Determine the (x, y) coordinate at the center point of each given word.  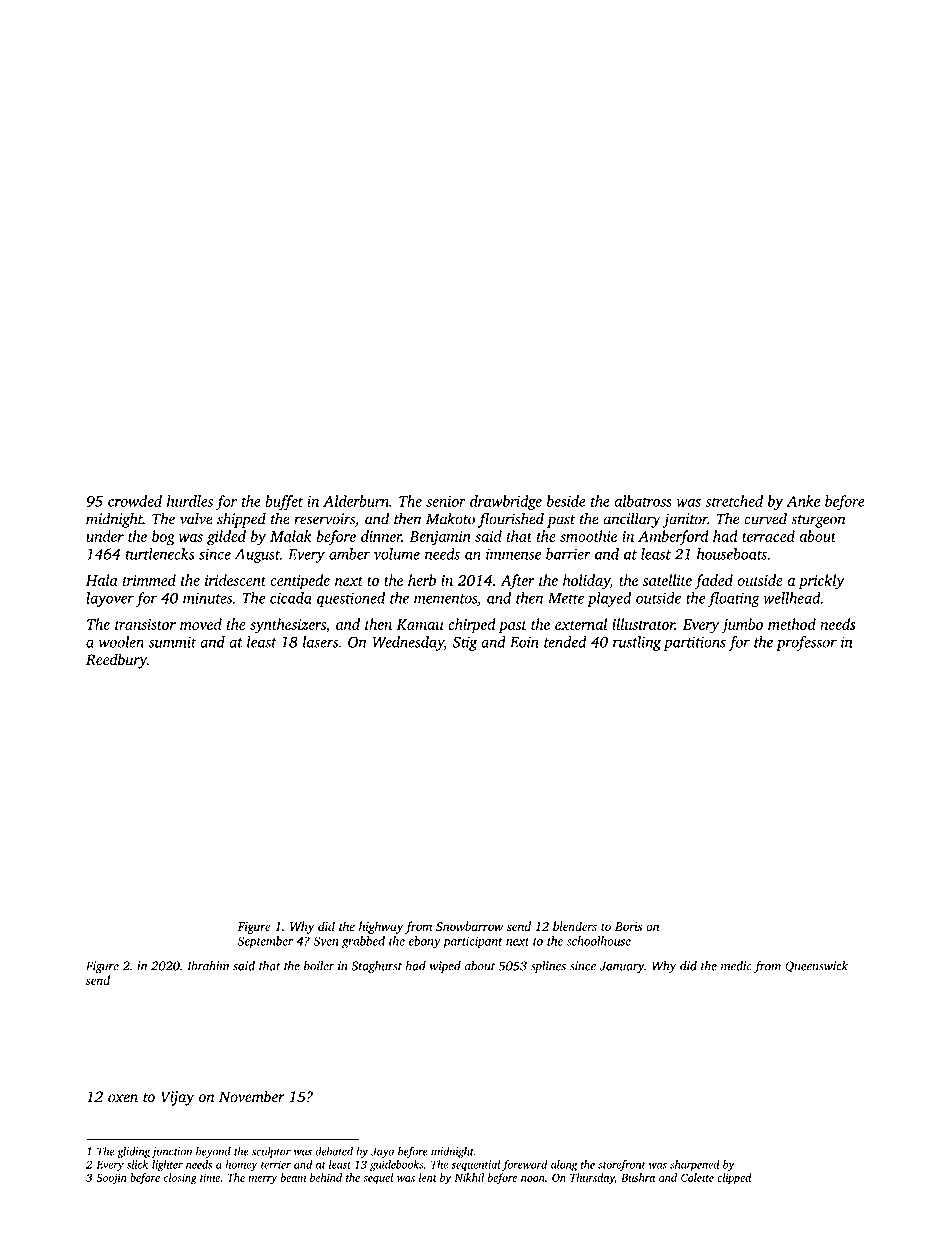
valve (196, 519)
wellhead (791, 598)
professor (806, 643)
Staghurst (376, 967)
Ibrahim (208, 966)
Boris (628, 926)
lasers (320, 642)
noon (533, 1179)
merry (262, 1180)
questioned (351, 599)
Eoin (524, 642)
